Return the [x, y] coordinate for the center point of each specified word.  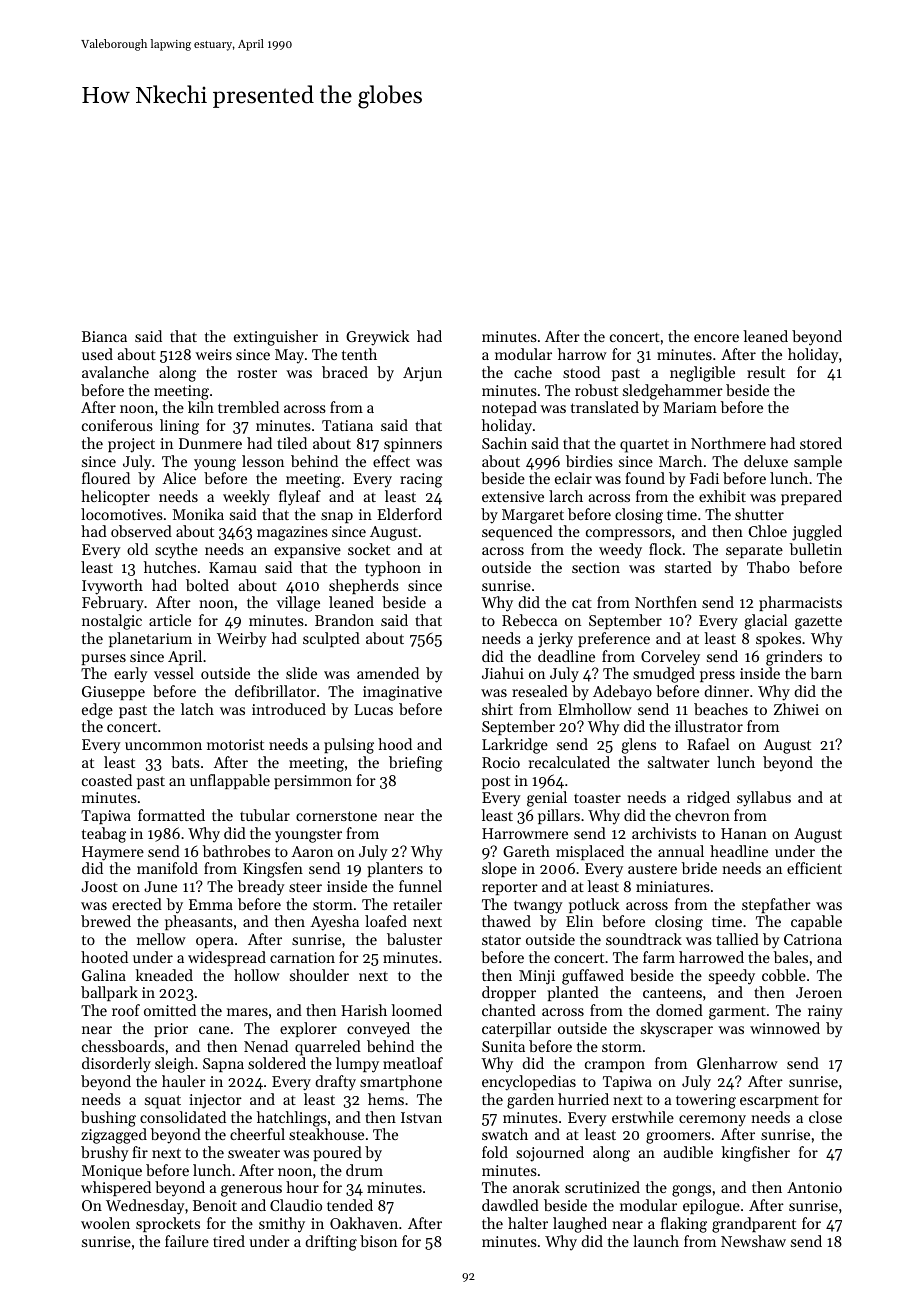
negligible [702, 374]
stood [581, 372]
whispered [116, 1188]
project [131, 445]
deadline [566, 656]
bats [185, 762]
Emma [211, 904]
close [825, 1117]
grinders [794, 658]
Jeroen [819, 992]
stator [501, 940]
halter [528, 1223]
